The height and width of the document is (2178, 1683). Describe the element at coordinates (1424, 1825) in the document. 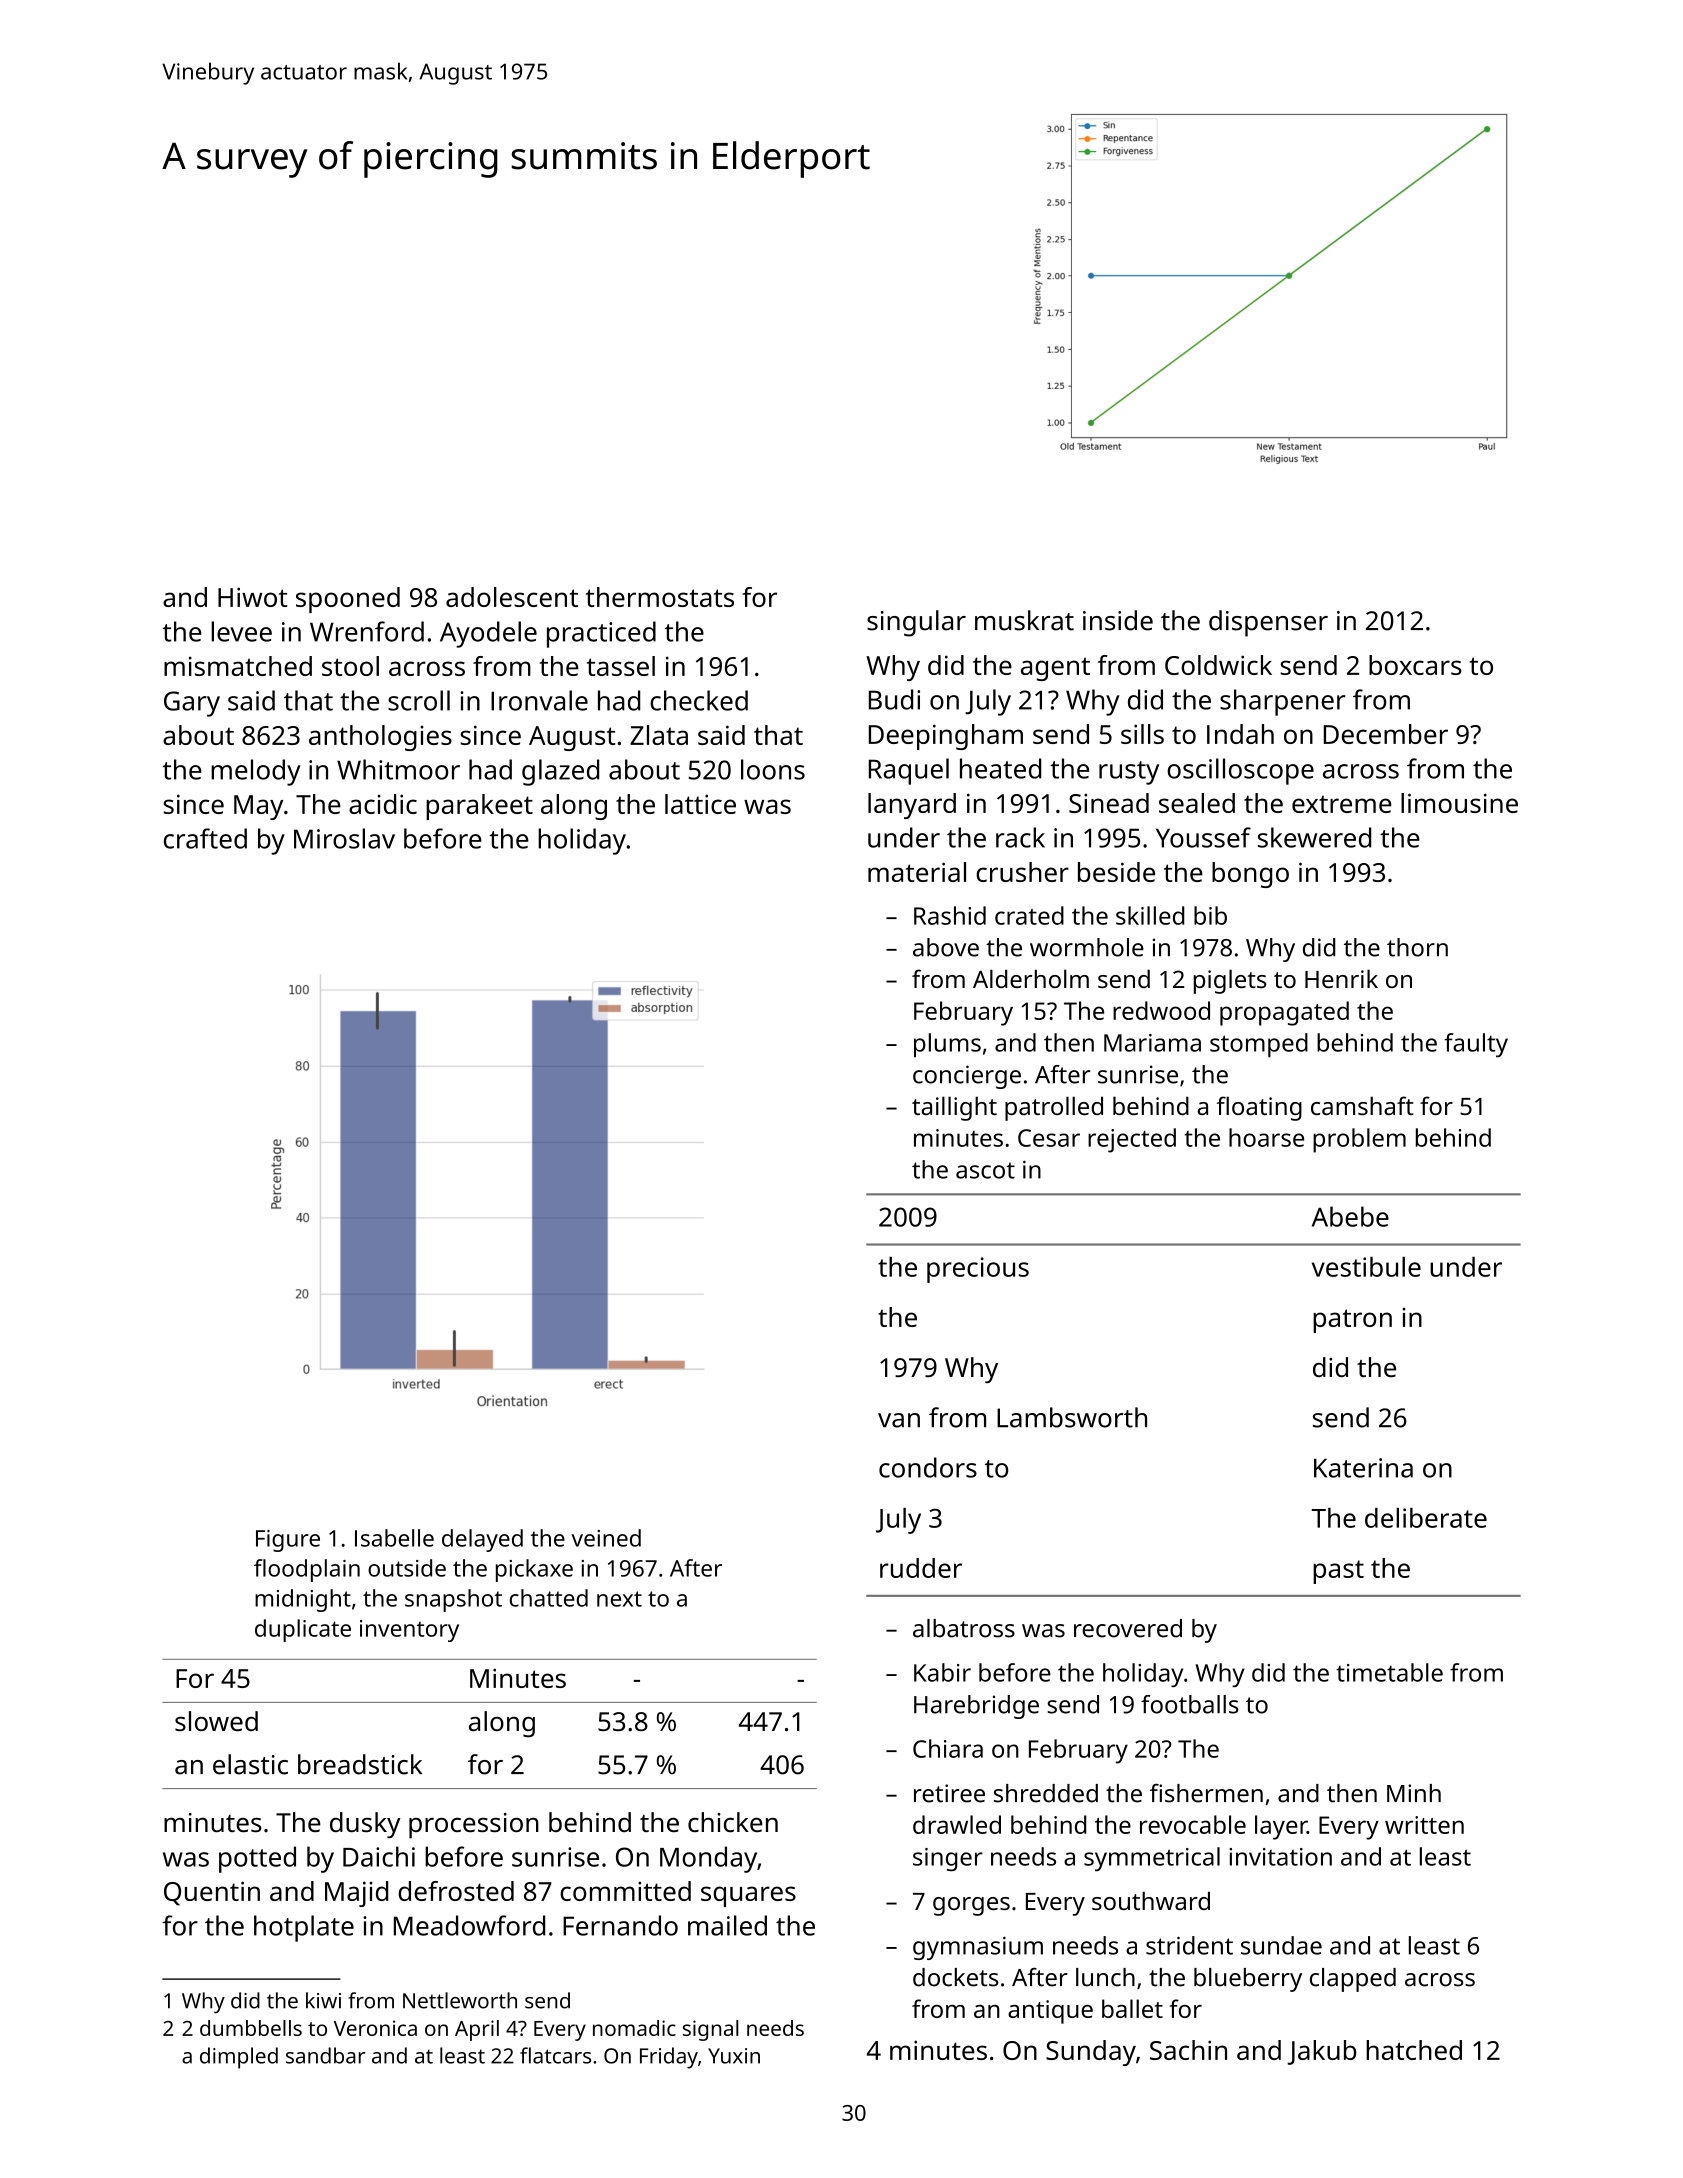

I see `written` at that location.
